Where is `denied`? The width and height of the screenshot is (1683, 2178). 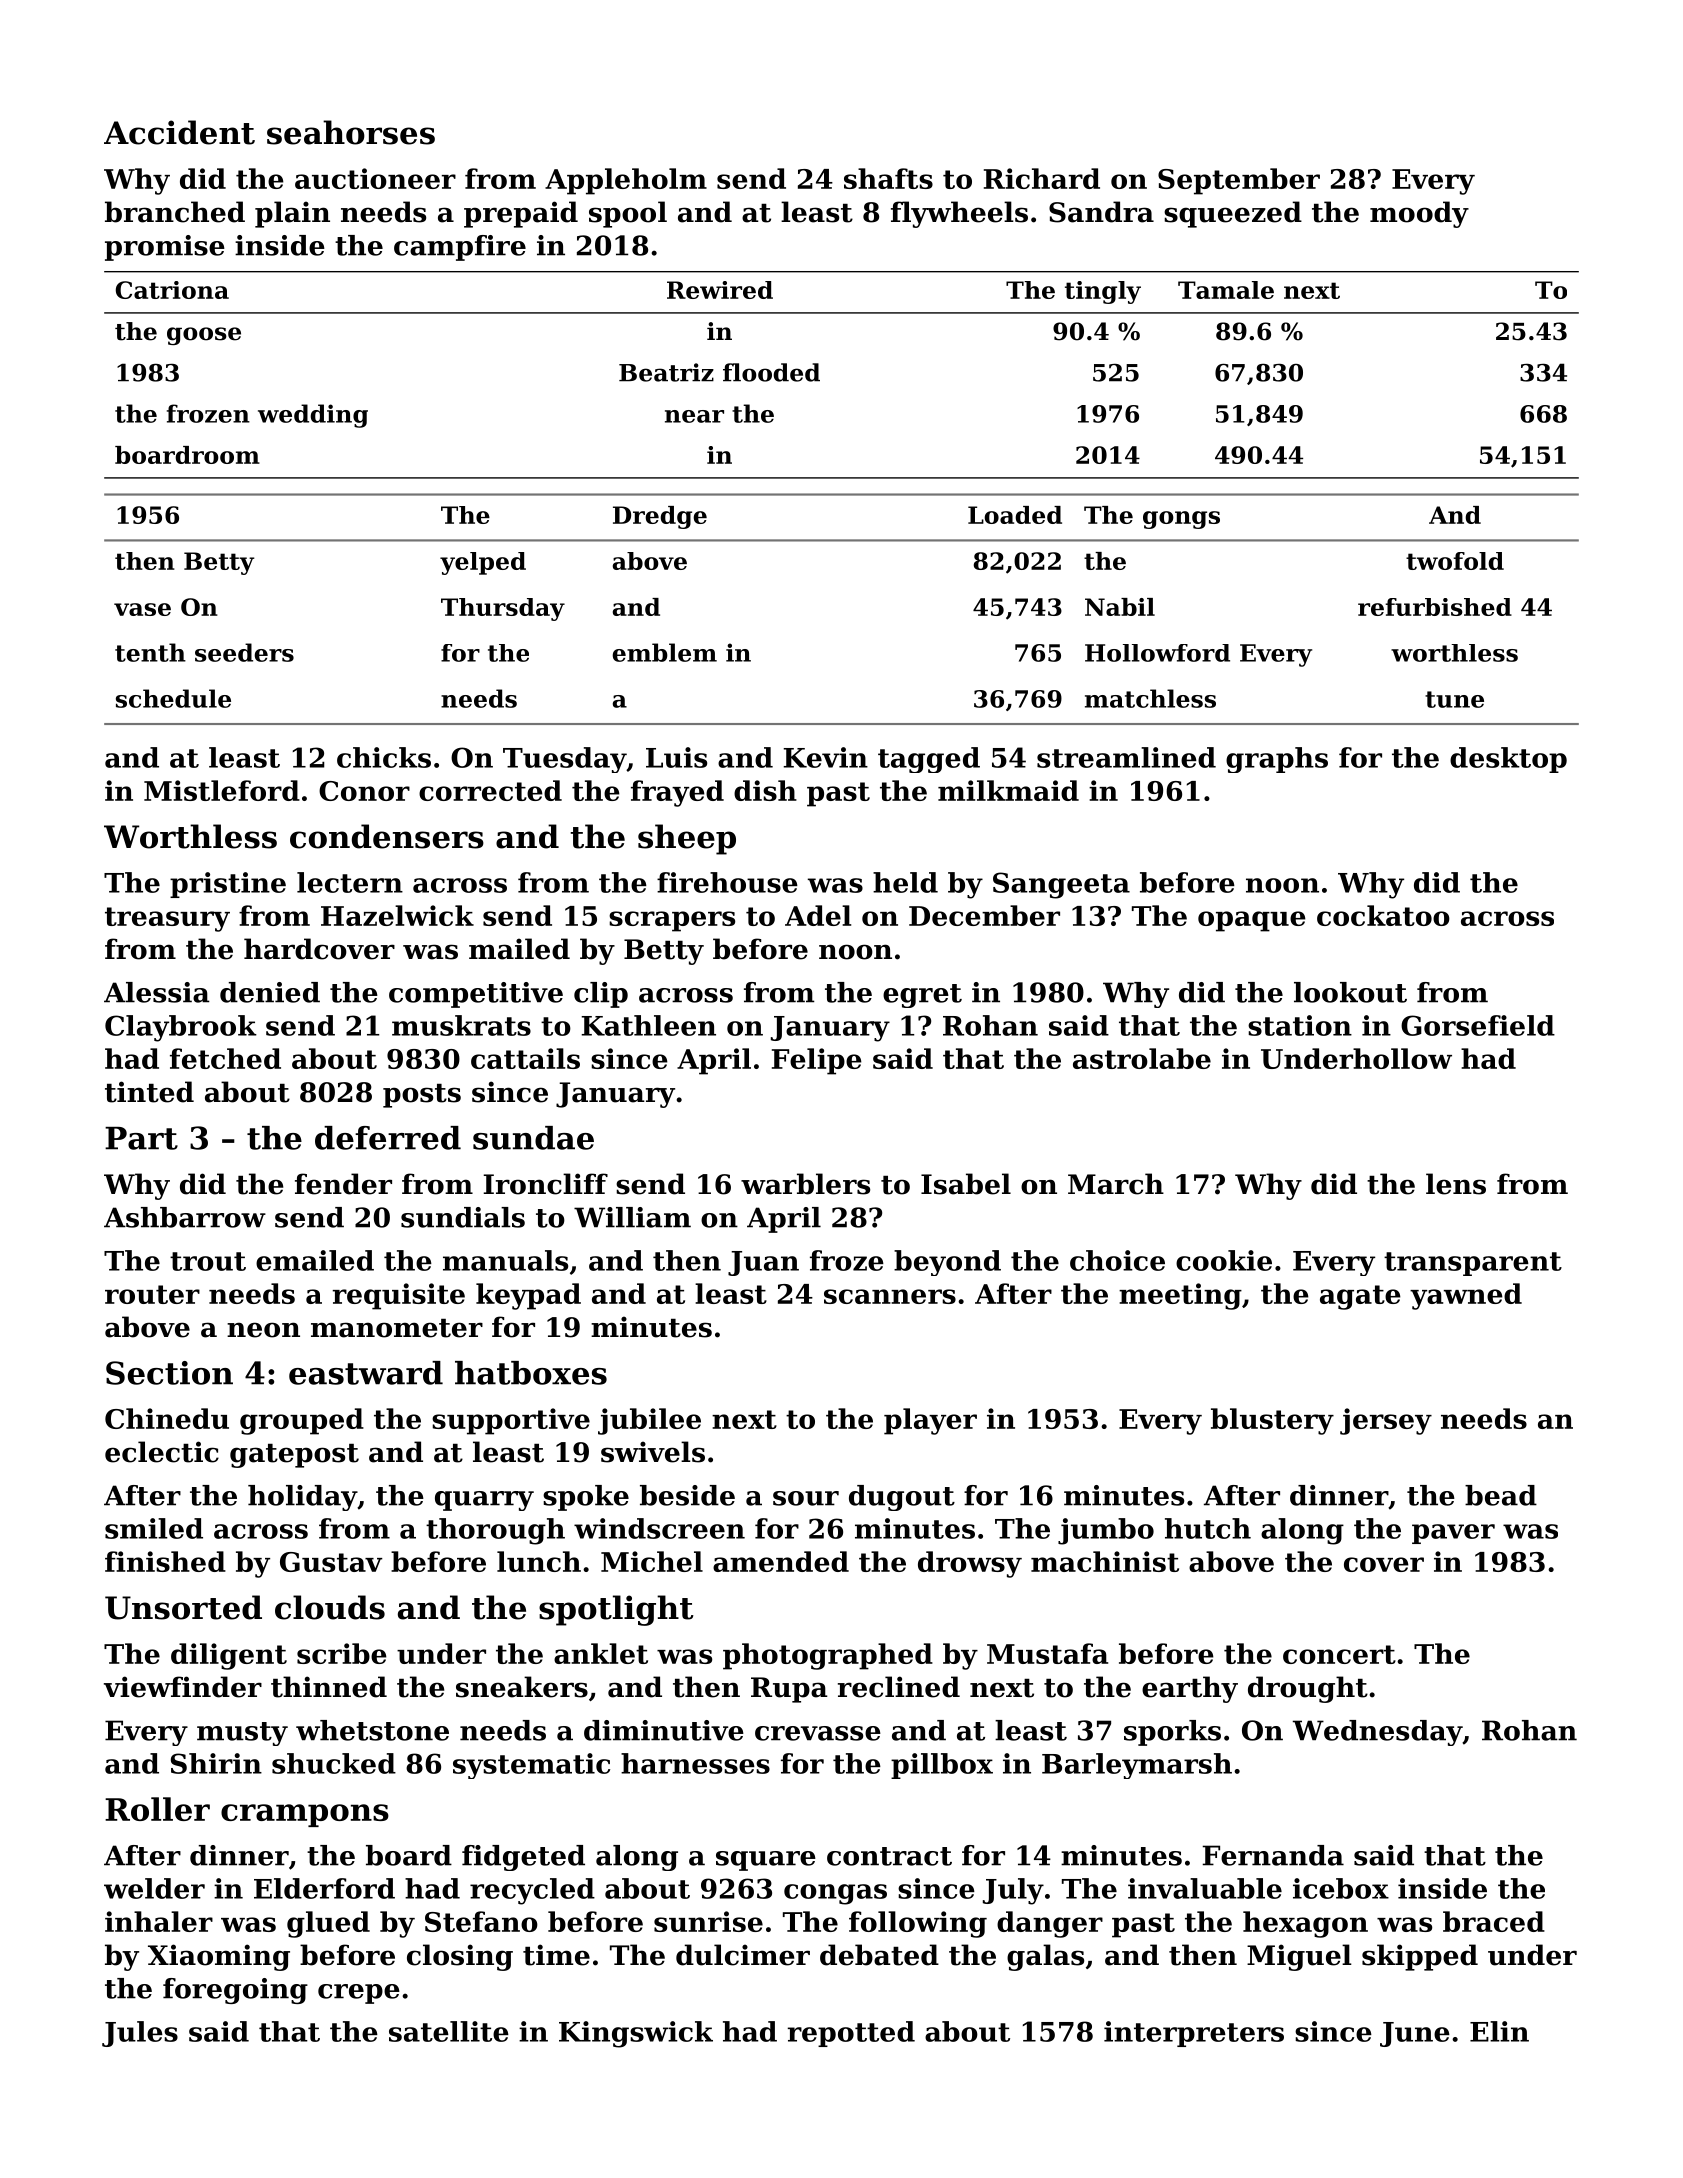 denied is located at coordinates (270, 992).
